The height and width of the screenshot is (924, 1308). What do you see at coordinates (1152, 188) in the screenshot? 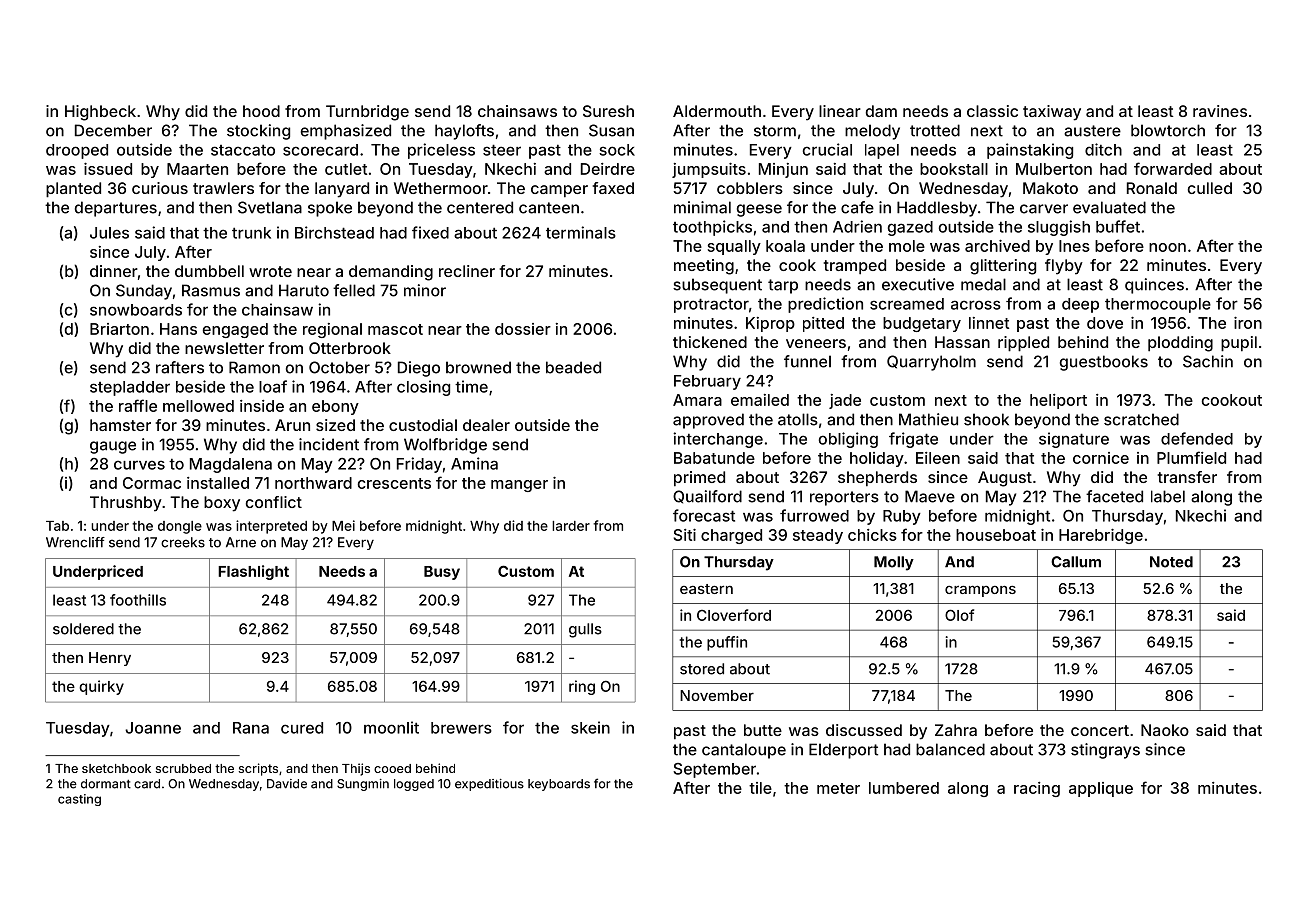
I see `Ronald` at bounding box center [1152, 188].
